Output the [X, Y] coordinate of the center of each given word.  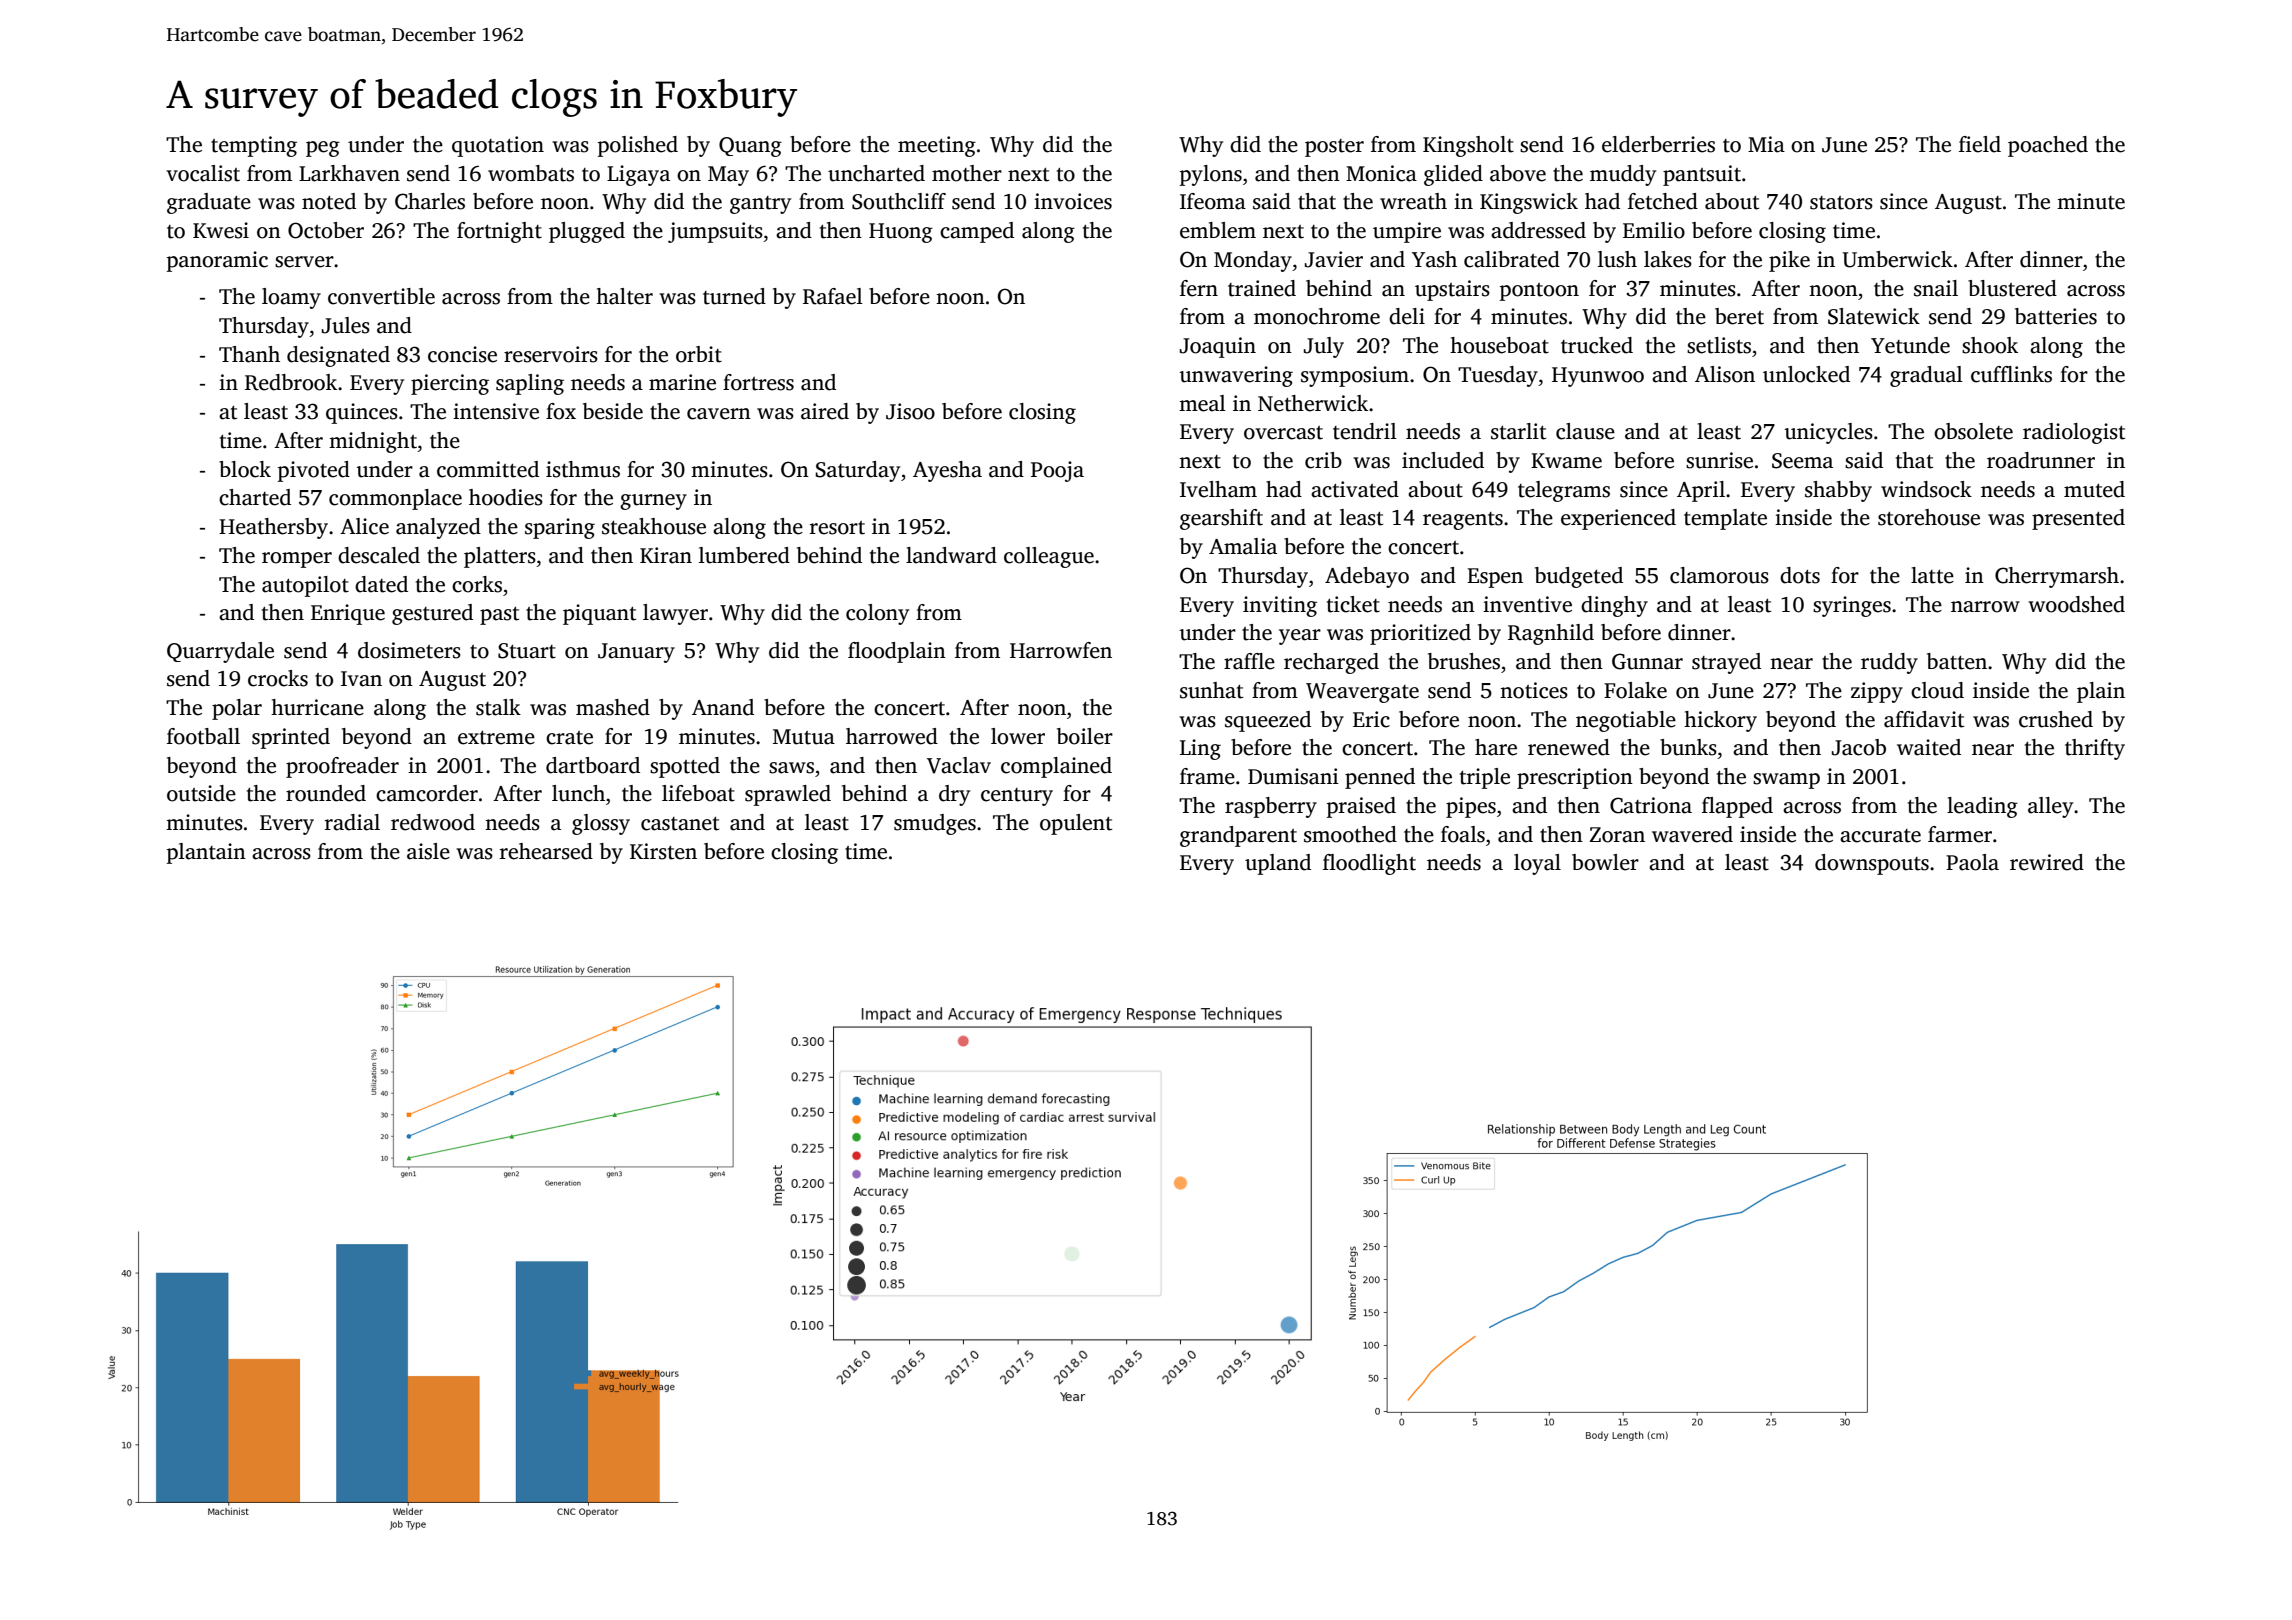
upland [1278, 864]
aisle [428, 851]
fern [1199, 288]
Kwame [1566, 461]
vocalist [203, 173]
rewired [2047, 862]
